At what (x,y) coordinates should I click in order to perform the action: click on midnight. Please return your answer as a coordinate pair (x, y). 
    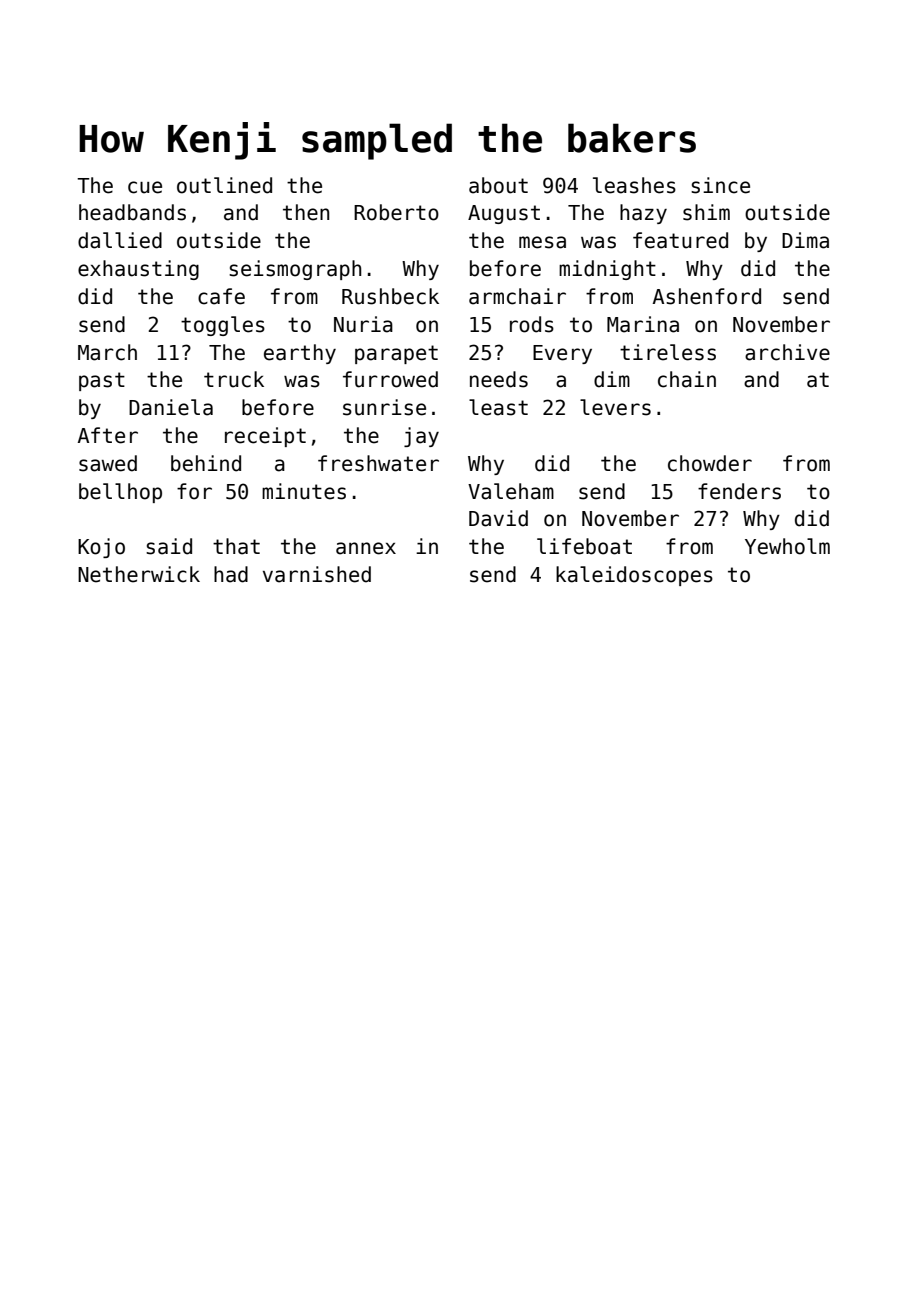
    Looking at the image, I should click on (607, 270).
